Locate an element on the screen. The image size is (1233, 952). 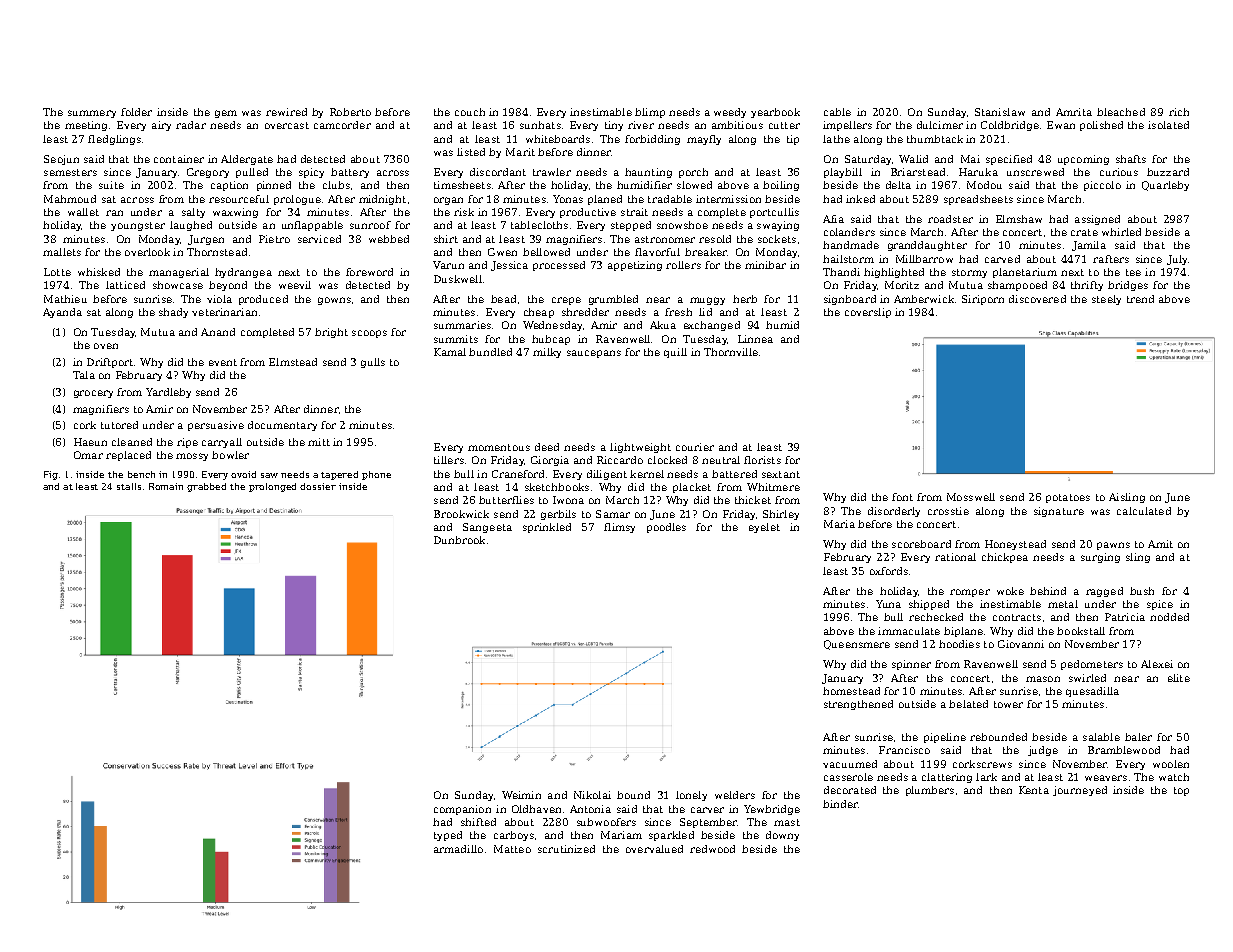
Sangeeta is located at coordinates (487, 528).
